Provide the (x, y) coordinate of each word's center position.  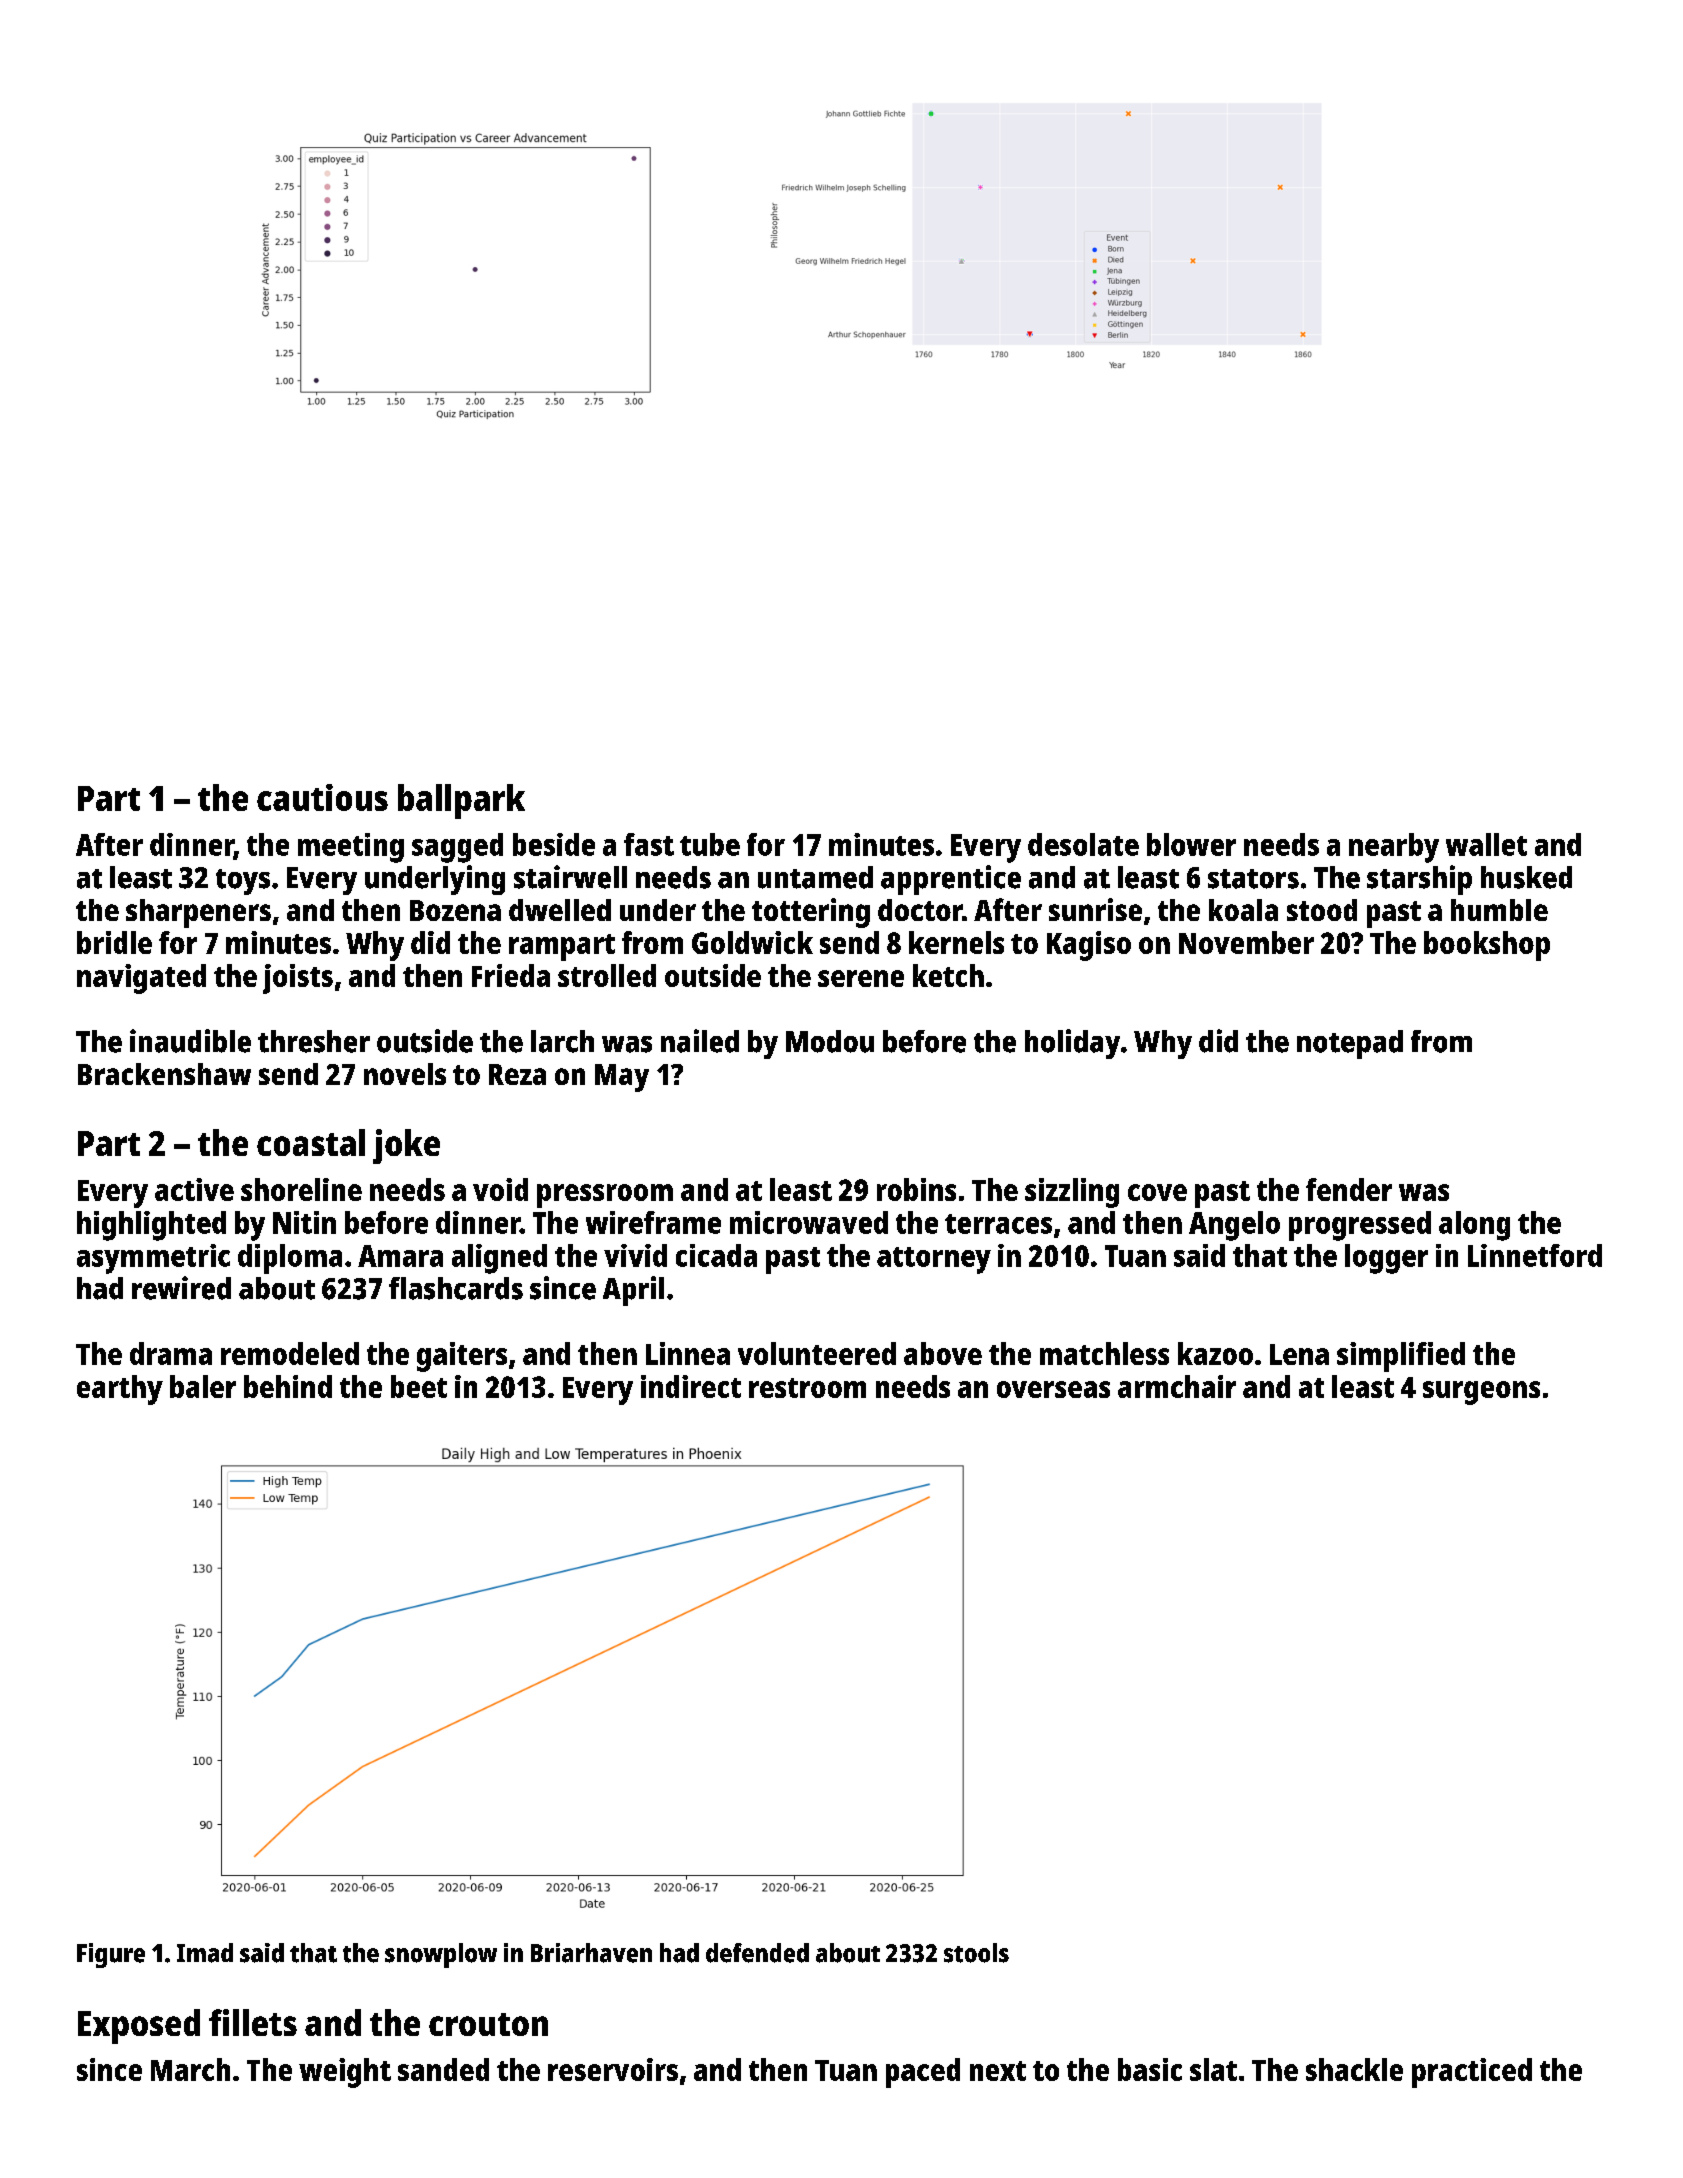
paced (923, 2073)
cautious (322, 797)
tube (710, 844)
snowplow (441, 1955)
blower (1191, 844)
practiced (1472, 2073)
